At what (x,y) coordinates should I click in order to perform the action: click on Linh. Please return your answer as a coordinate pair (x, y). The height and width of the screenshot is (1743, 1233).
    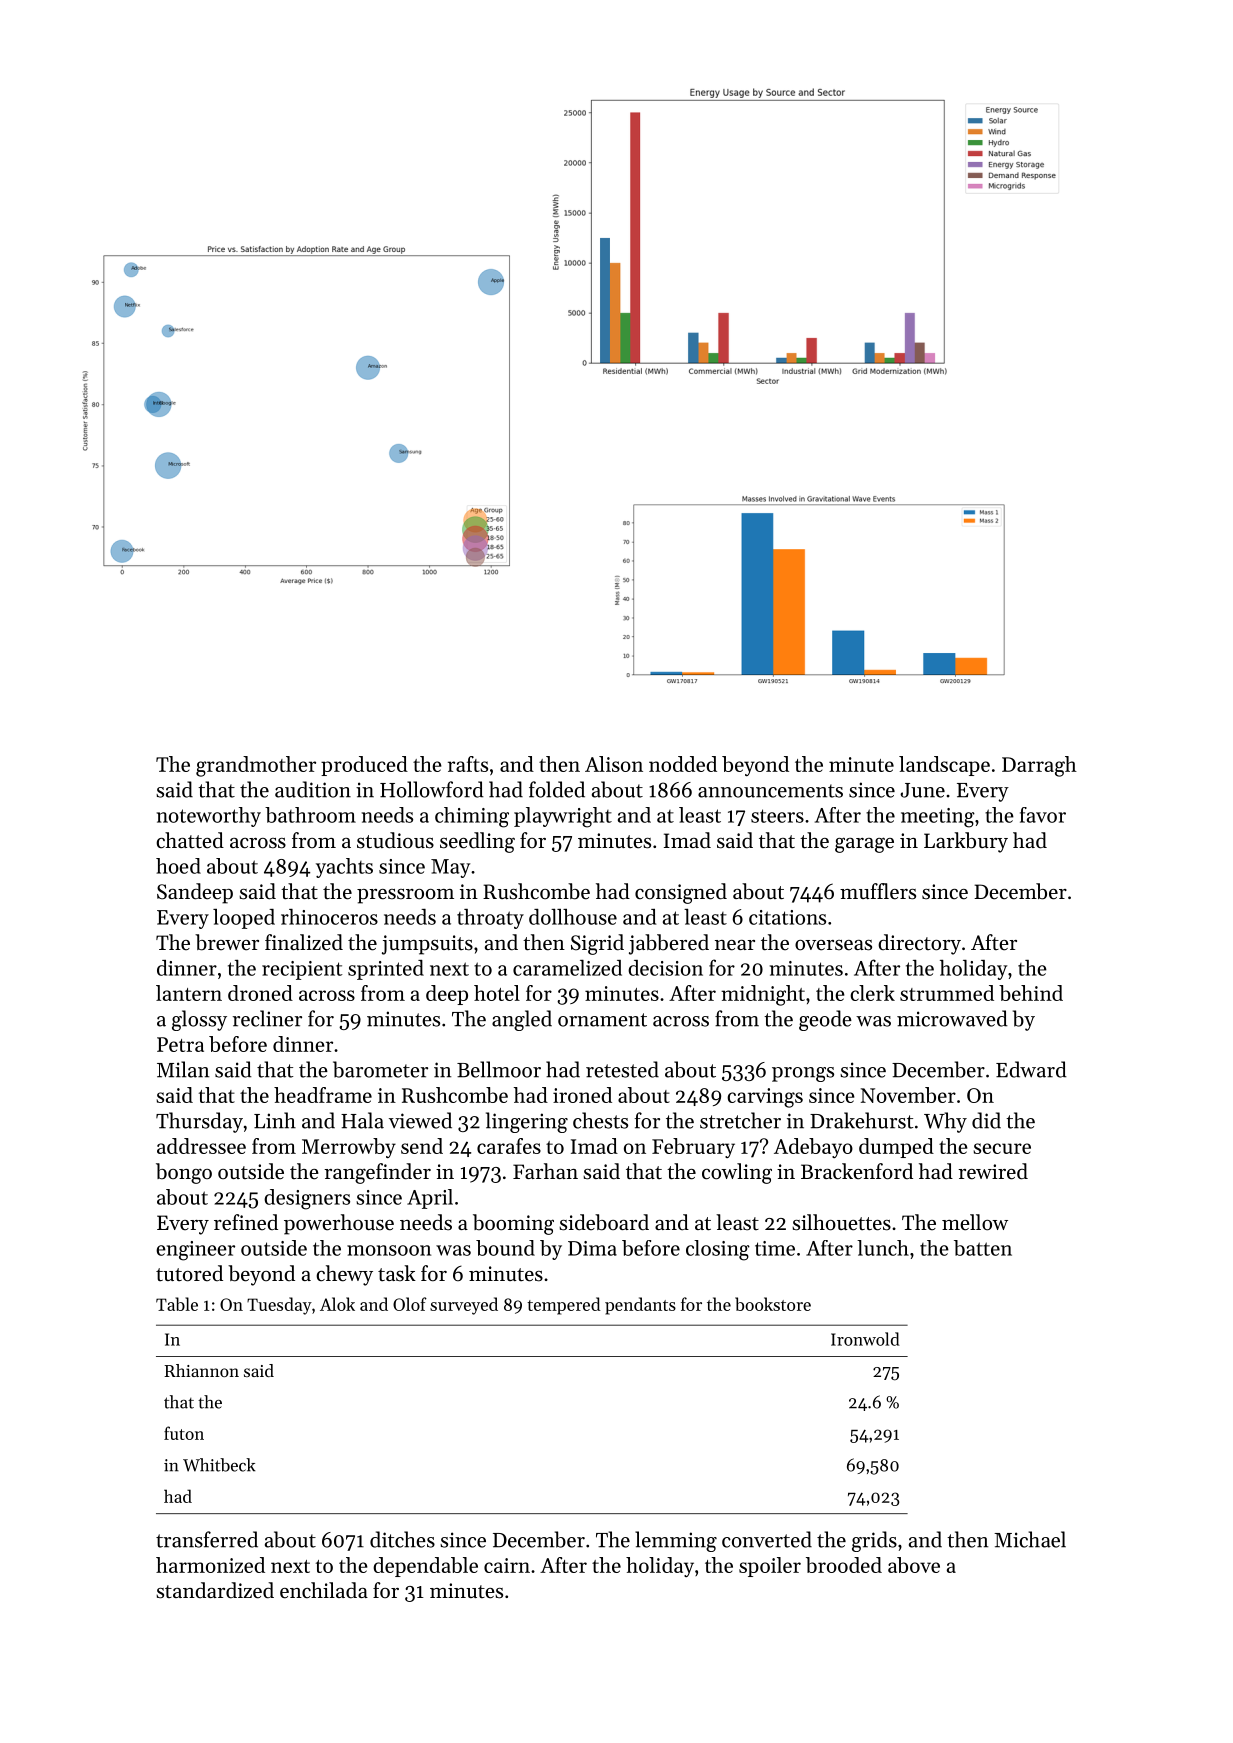
    Looking at the image, I should click on (275, 1120).
